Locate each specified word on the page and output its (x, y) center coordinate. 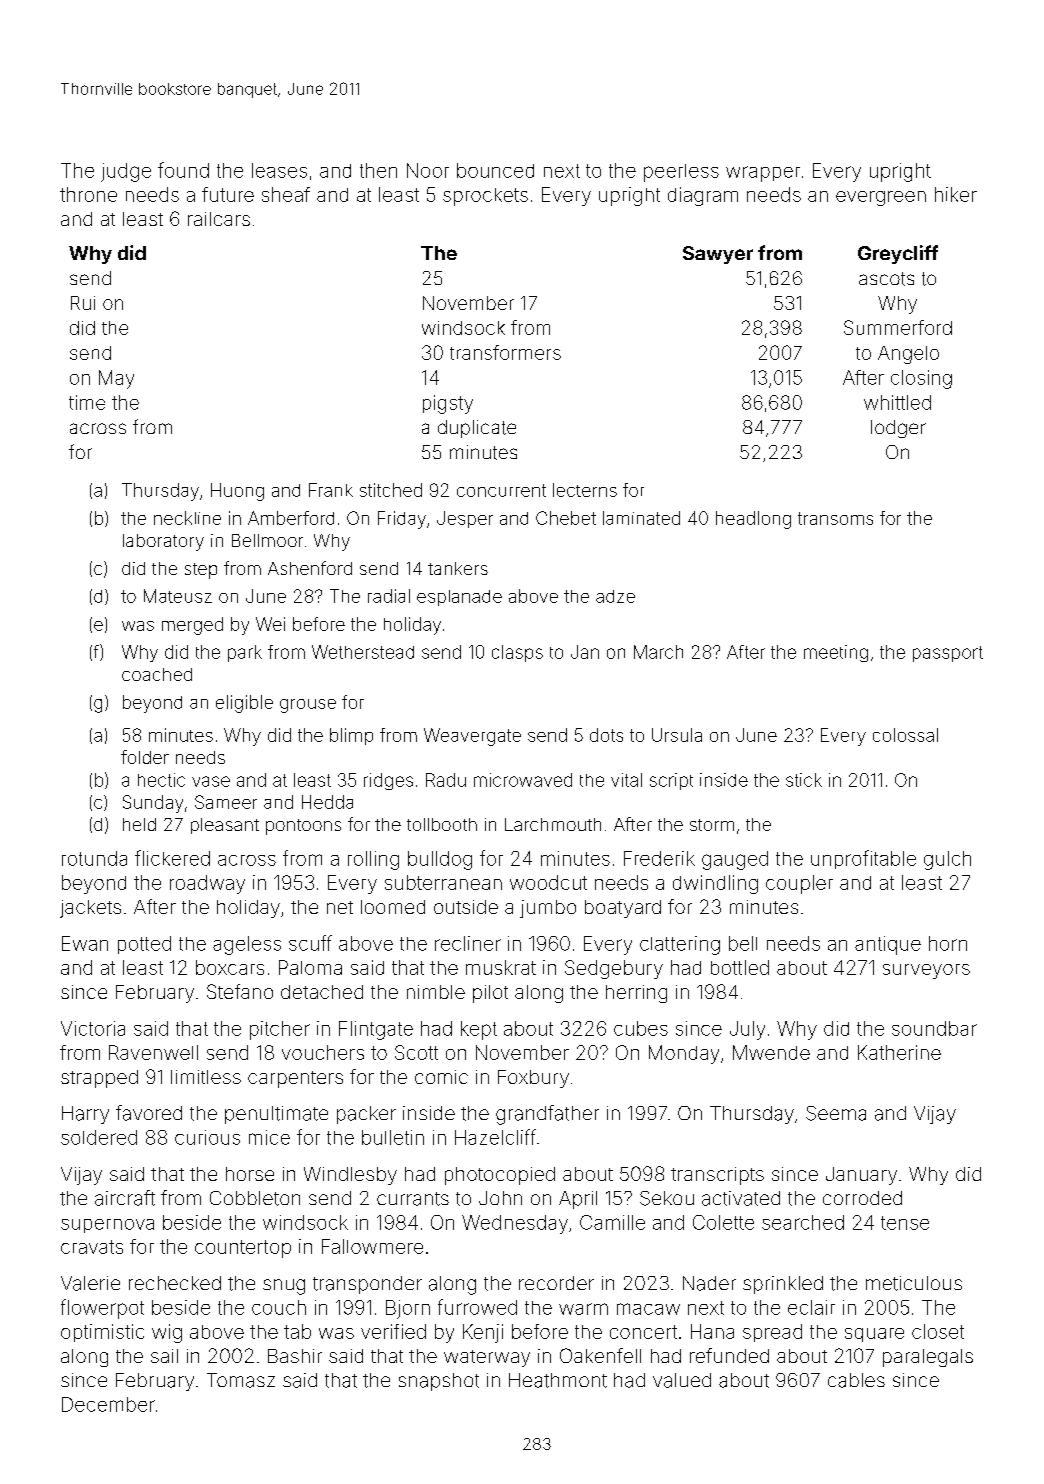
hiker (956, 194)
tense (905, 1223)
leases (279, 170)
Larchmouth (553, 824)
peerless (681, 173)
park (245, 653)
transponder (367, 1285)
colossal (905, 735)
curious (207, 1137)
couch (279, 1307)
